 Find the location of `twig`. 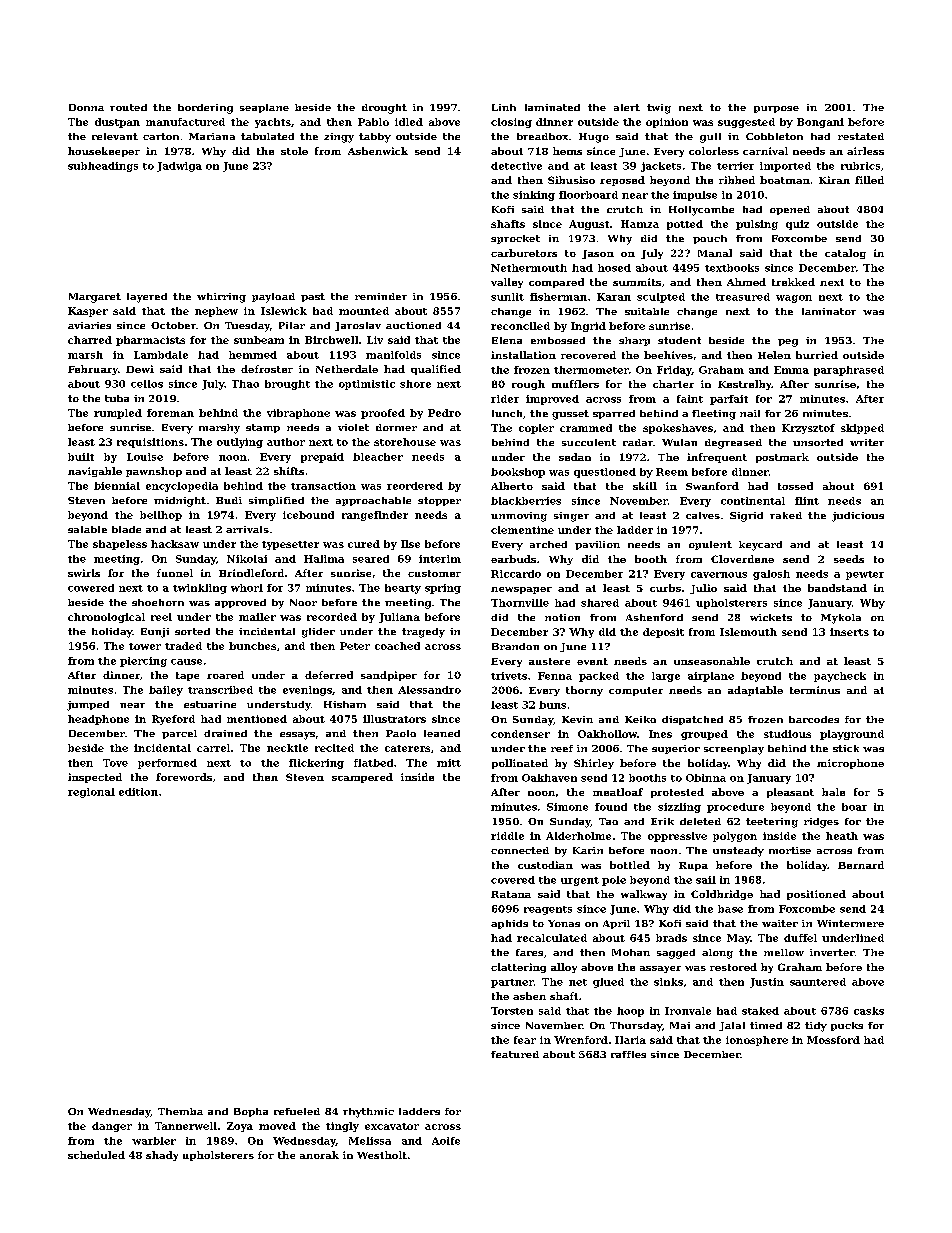

twig is located at coordinates (659, 109).
